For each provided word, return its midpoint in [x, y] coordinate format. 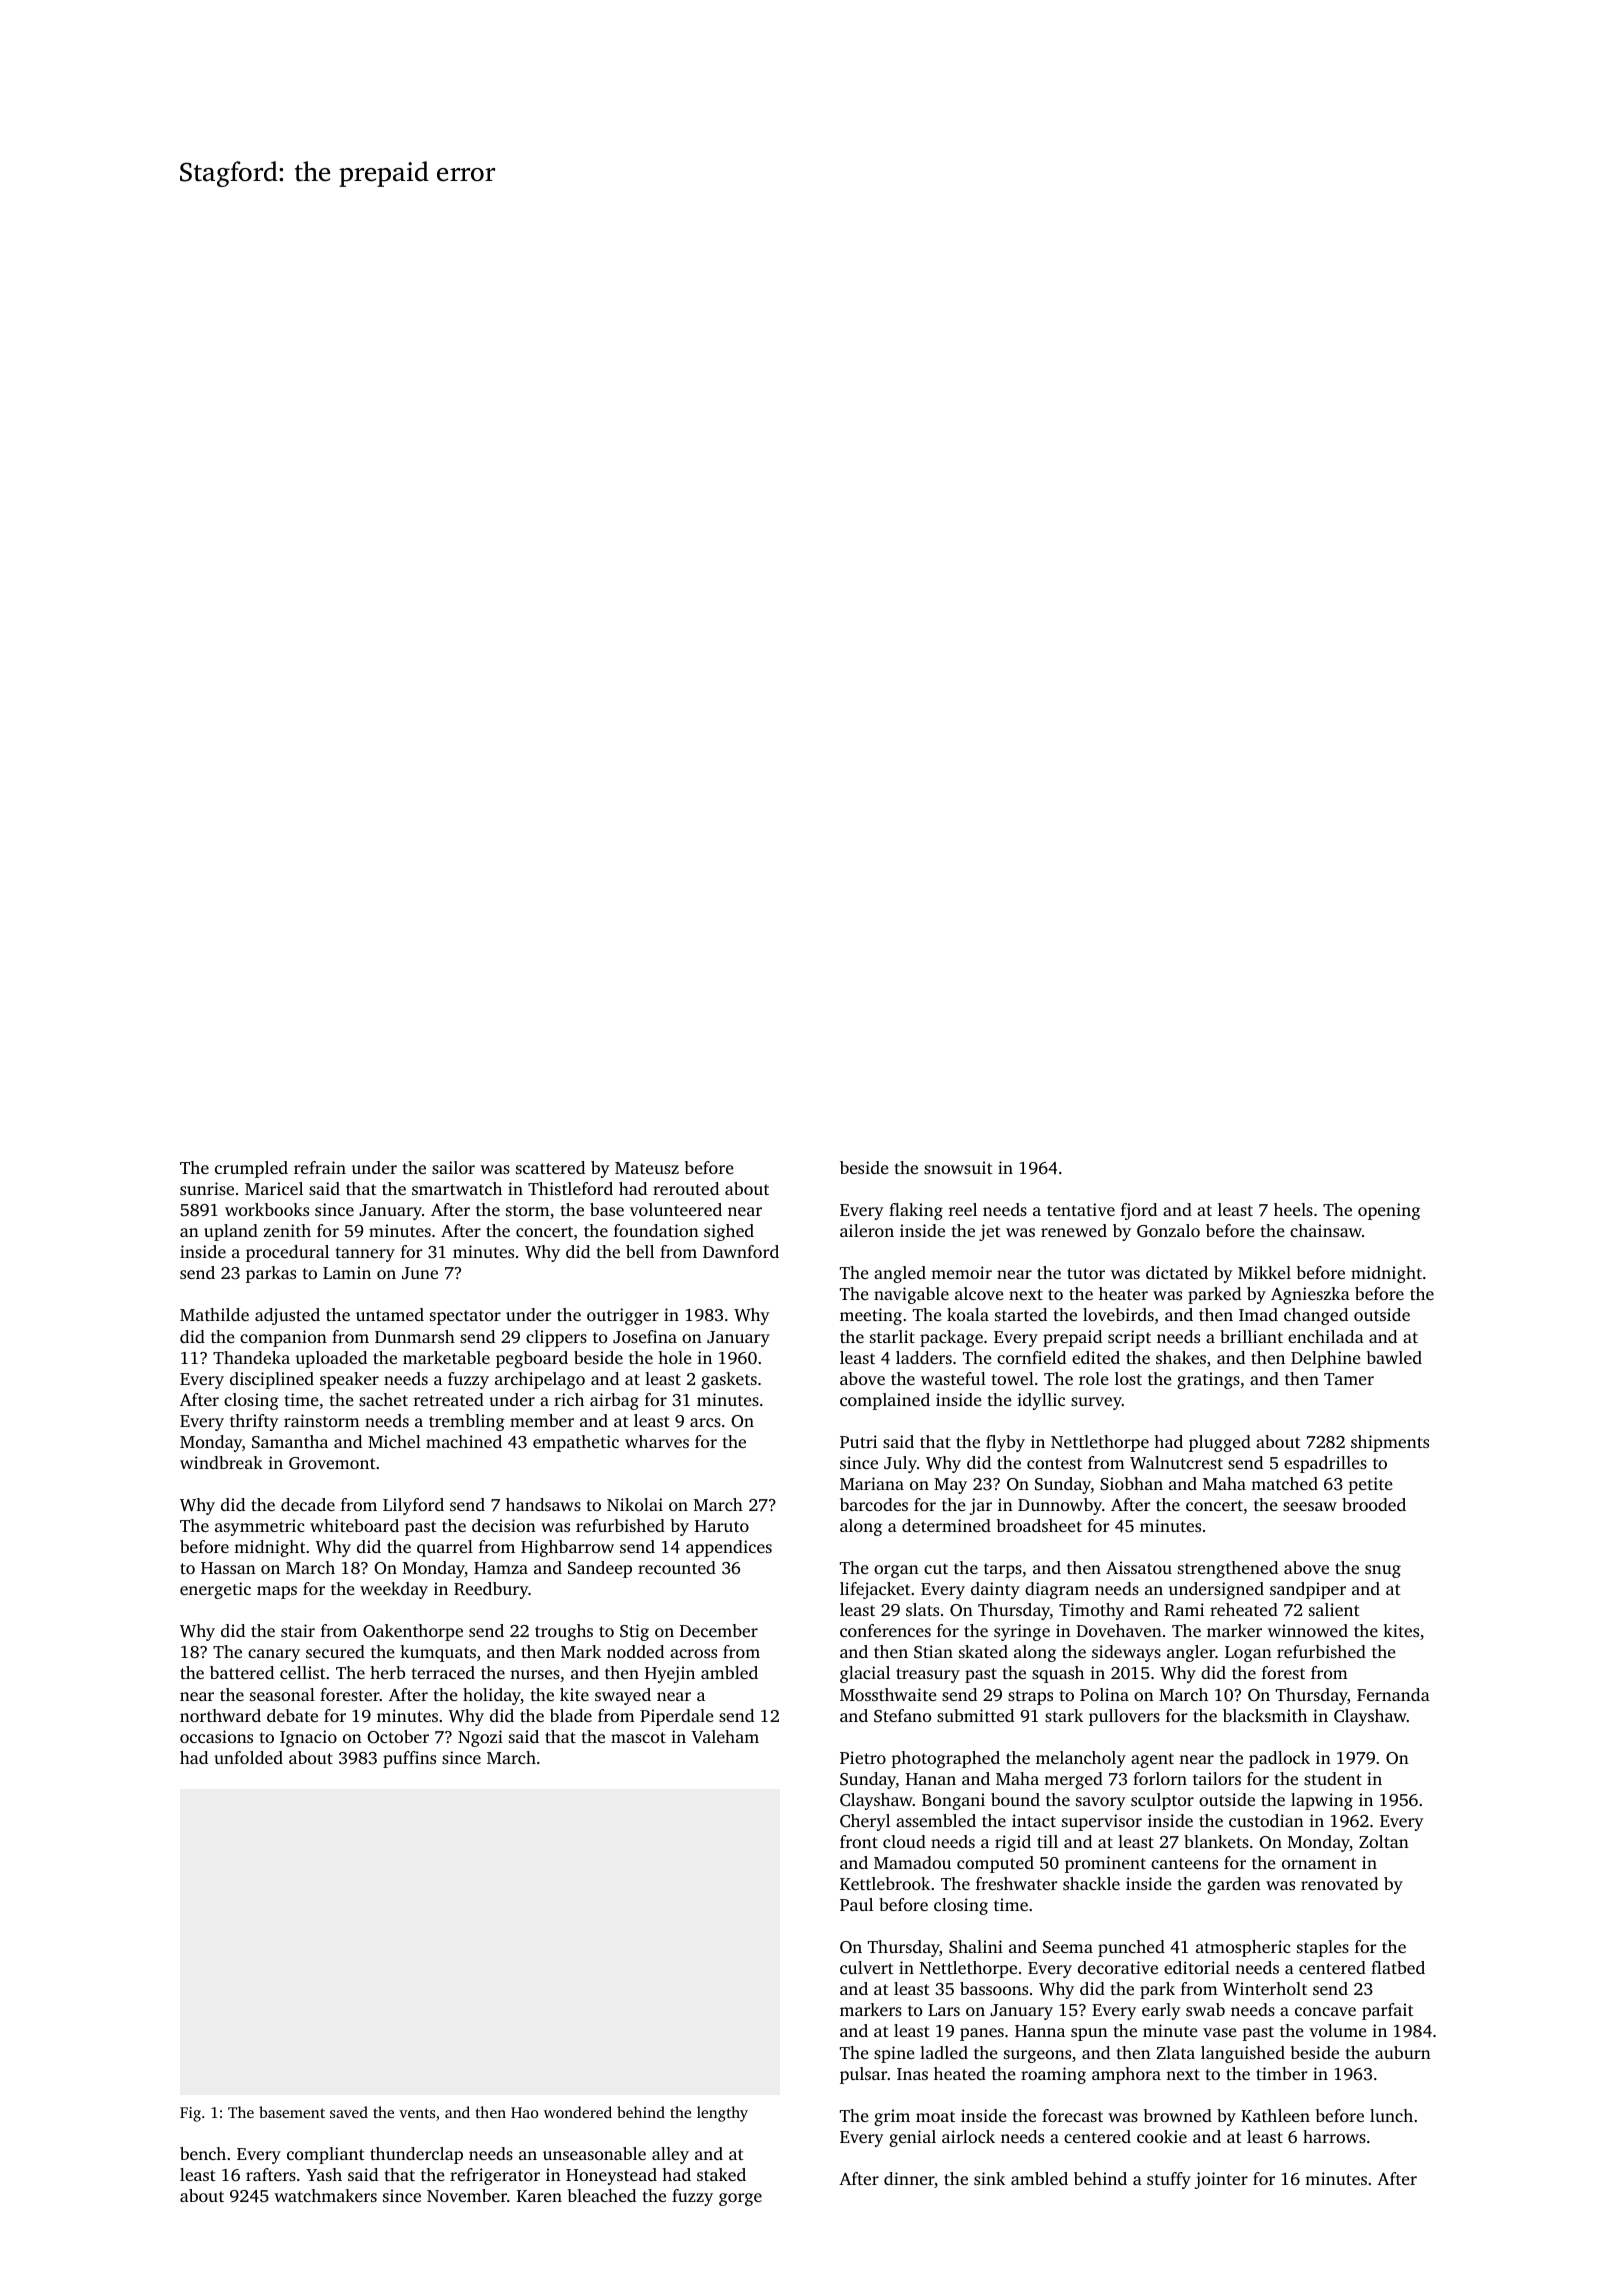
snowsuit [958, 1167]
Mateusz [647, 1168]
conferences [885, 1630]
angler [1191, 1653]
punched [1131, 1948]
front [859, 1841]
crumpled [251, 1169]
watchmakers [325, 2195]
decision [504, 1525]
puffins [409, 1759]
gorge [740, 2199]
